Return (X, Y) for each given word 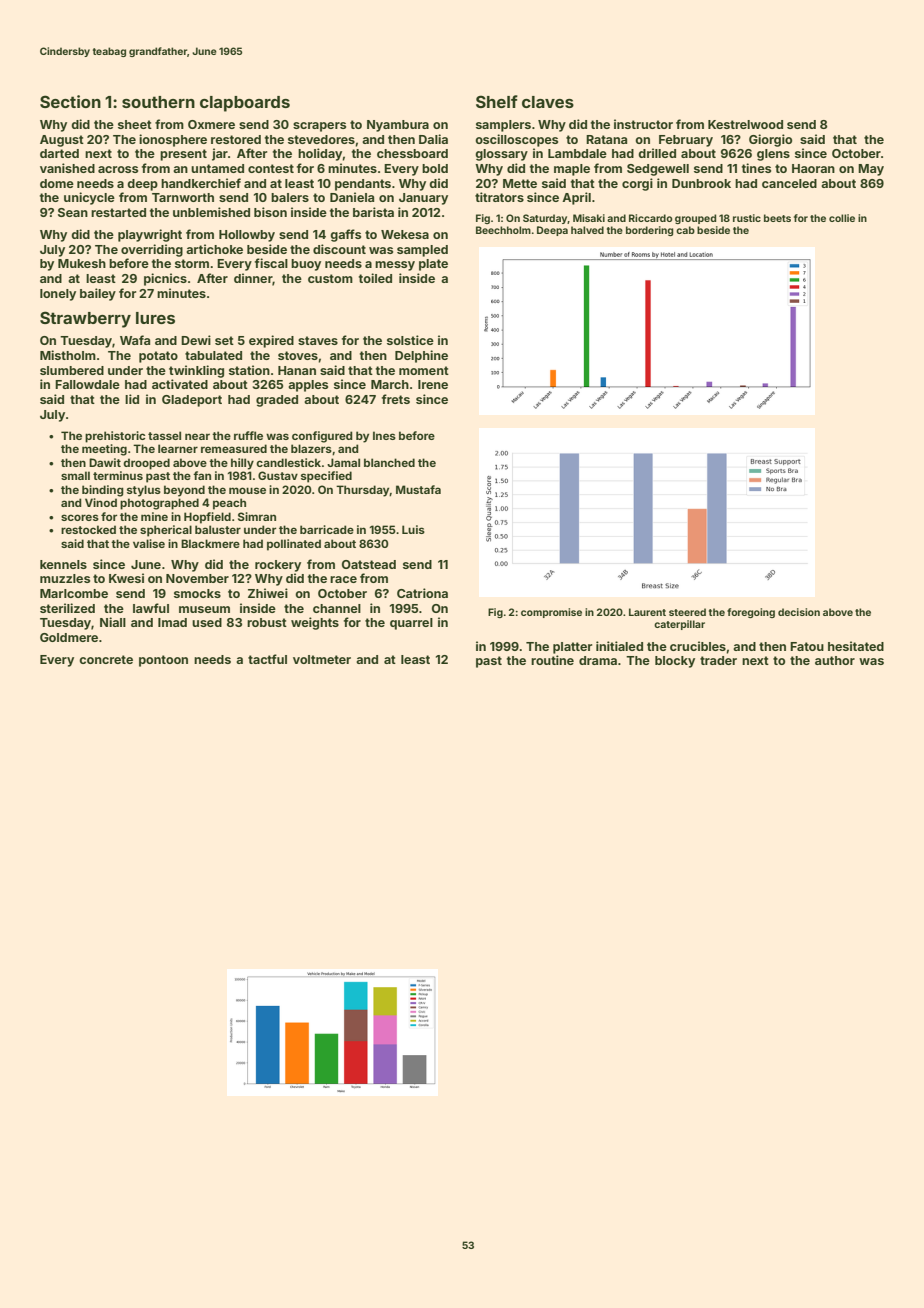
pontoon (163, 661)
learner (178, 448)
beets (777, 218)
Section (70, 101)
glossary (501, 155)
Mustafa (418, 489)
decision (799, 612)
